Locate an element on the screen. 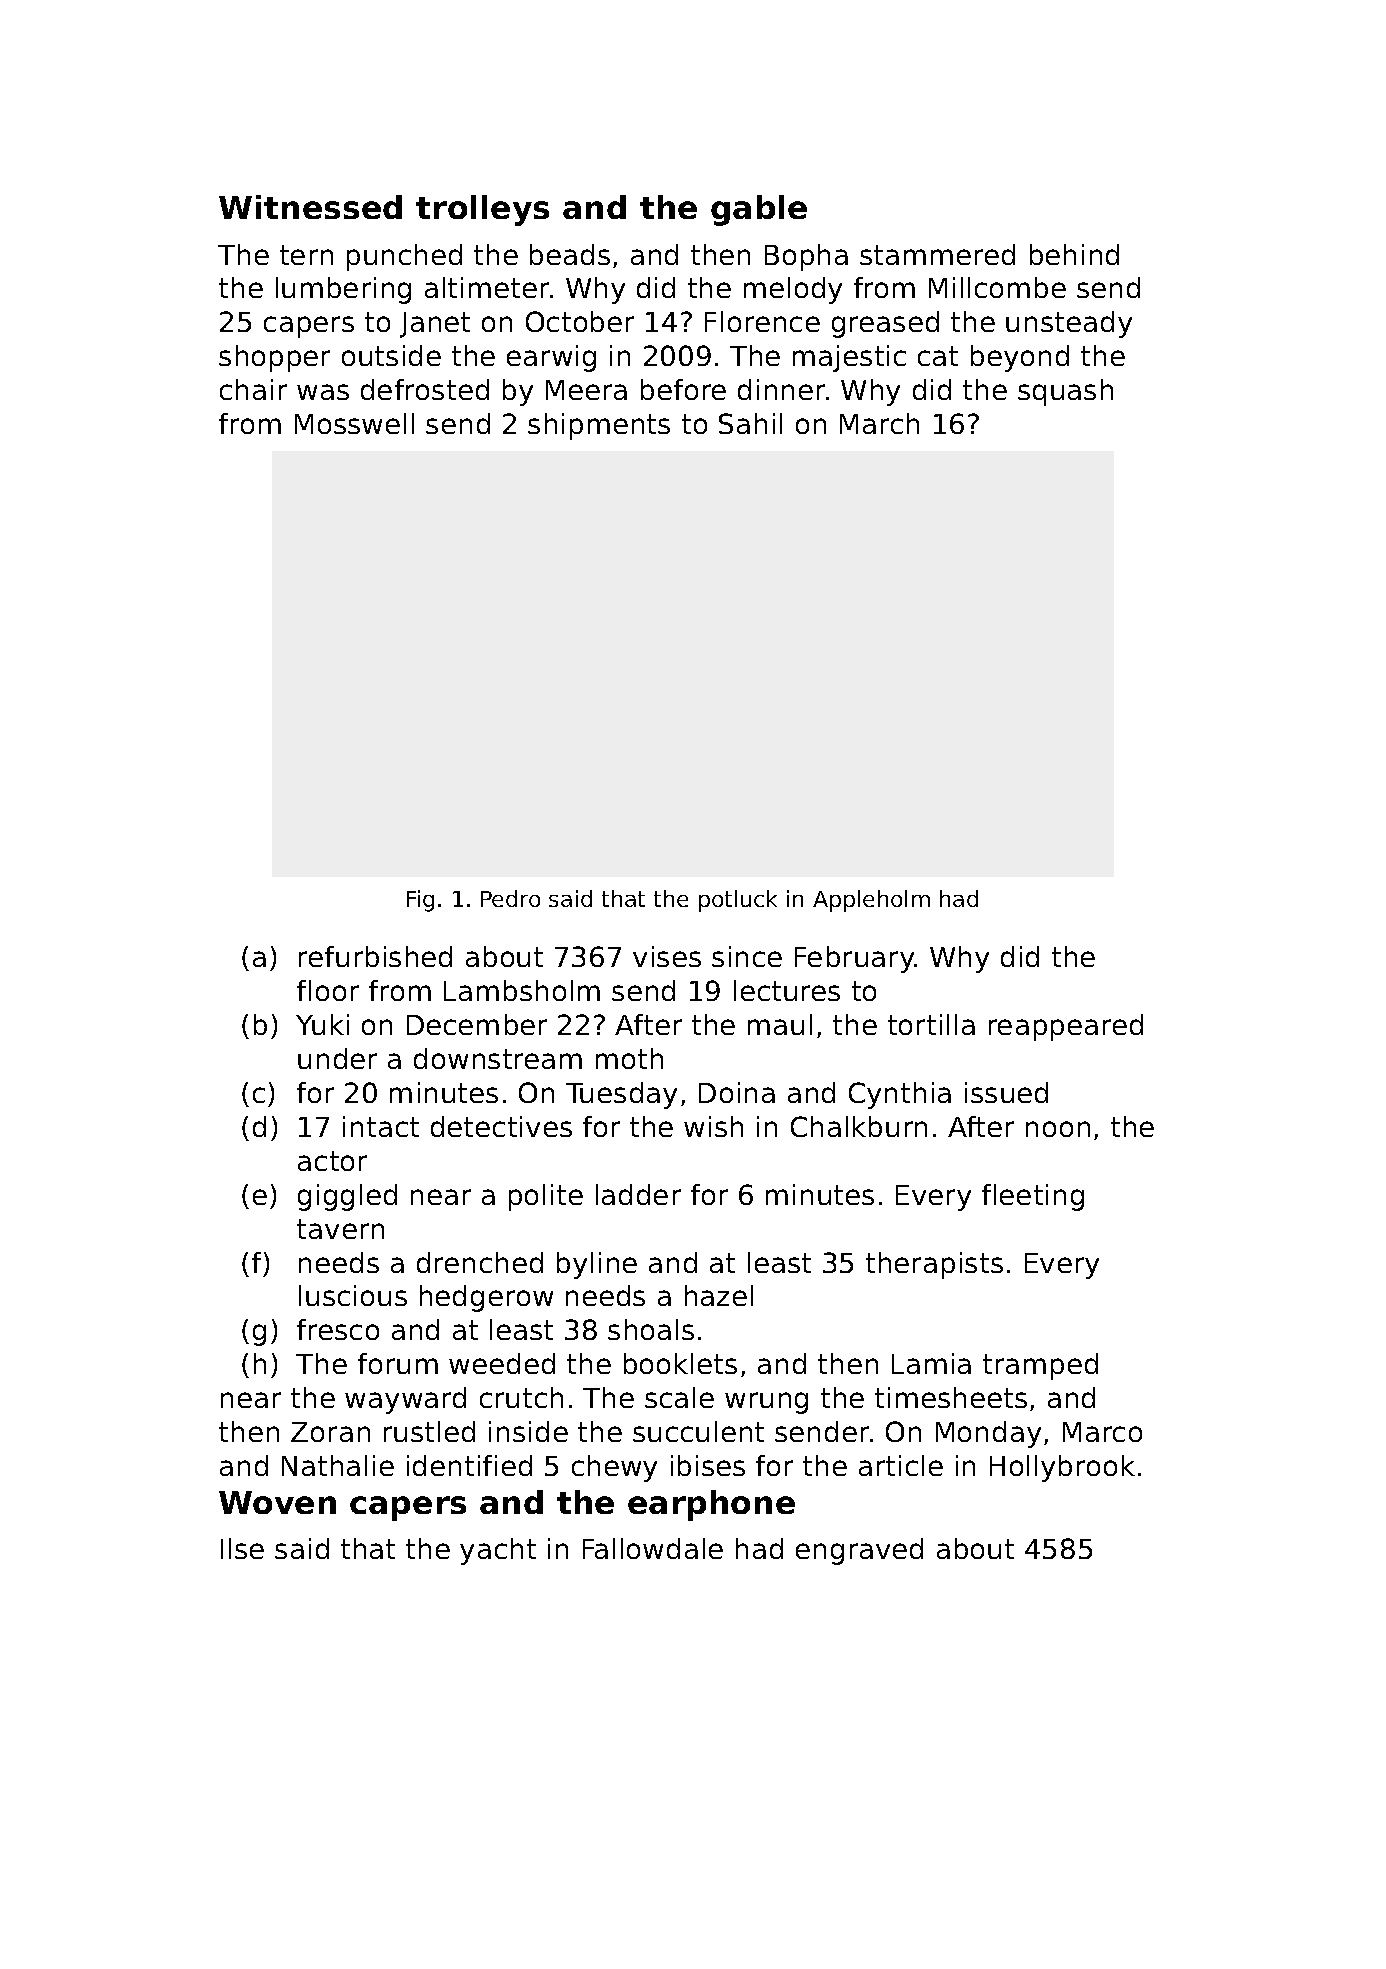 Image resolution: width=1386 pixels, height=1969 pixels. crutch is located at coordinates (521, 1397).
